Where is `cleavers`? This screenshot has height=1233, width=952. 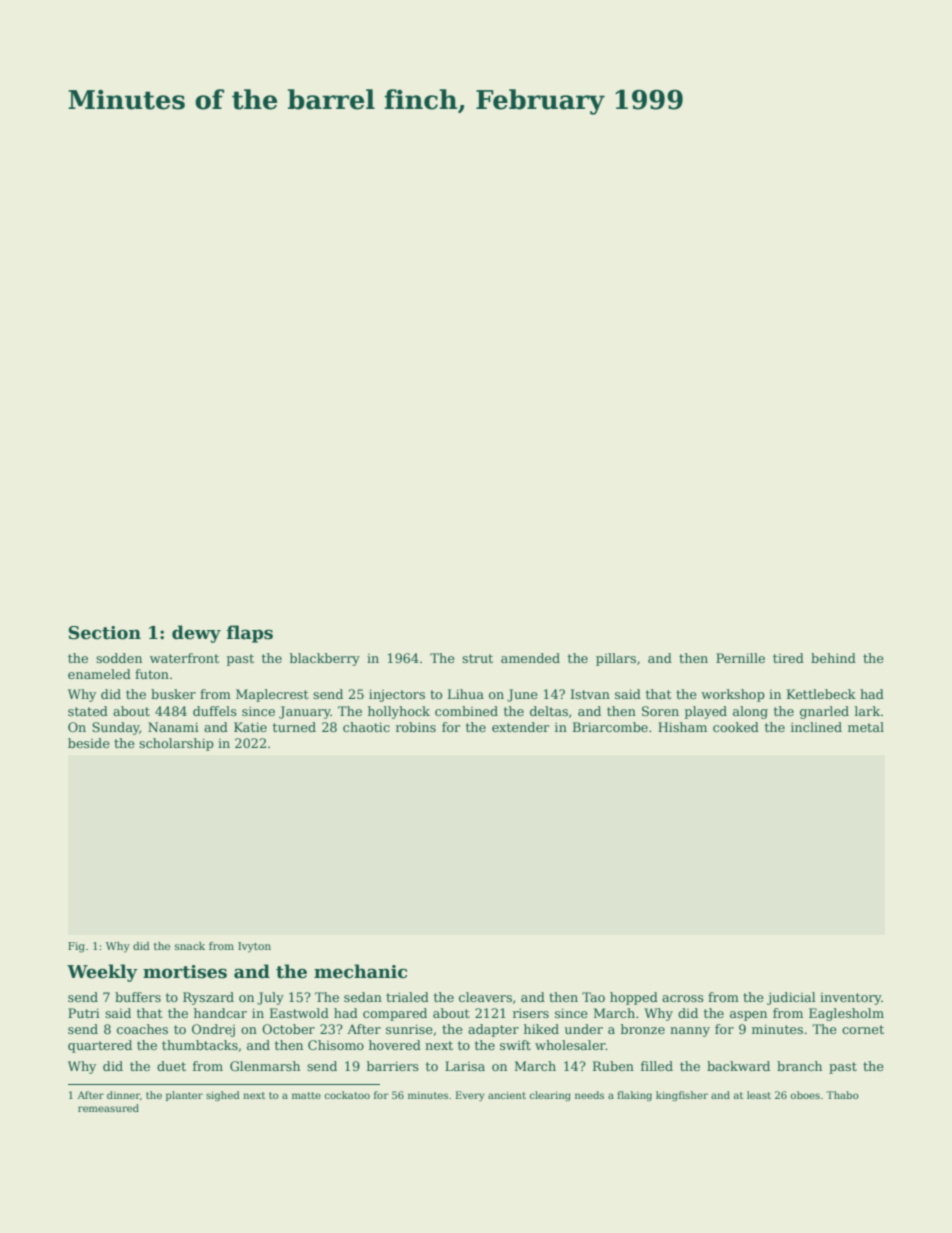
cleavers is located at coordinates (485, 997).
